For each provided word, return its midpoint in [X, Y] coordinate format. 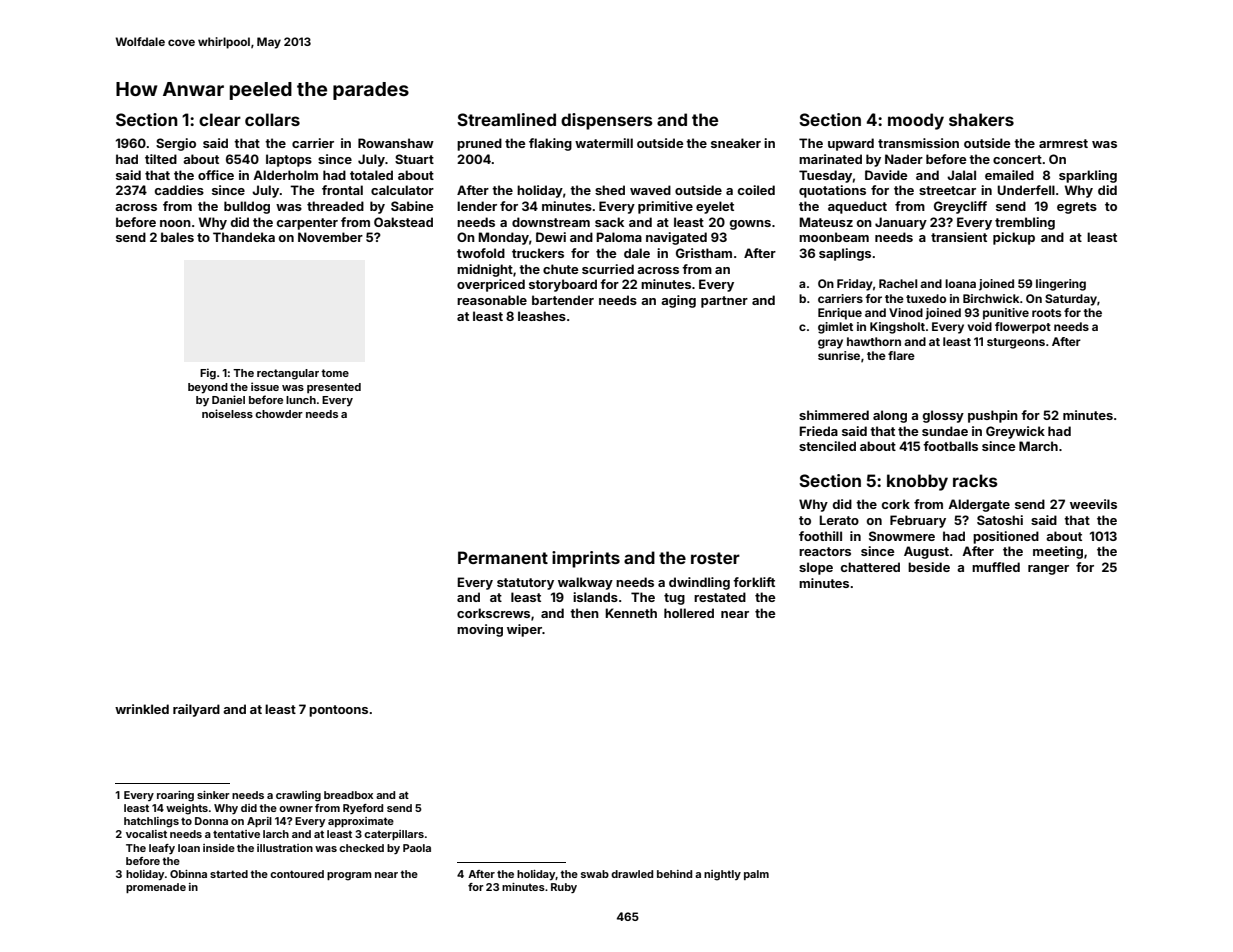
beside [929, 567]
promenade [156, 888]
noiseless [227, 413]
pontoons [338, 711]
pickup [1014, 238]
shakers [981, 119]
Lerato [839, 520]
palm [756, 875]
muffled [996, 567]
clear [220, 119]
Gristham [704, 253]
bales [177, 237]
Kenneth [631, 613]
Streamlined [506, 119]
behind [674, 874]
